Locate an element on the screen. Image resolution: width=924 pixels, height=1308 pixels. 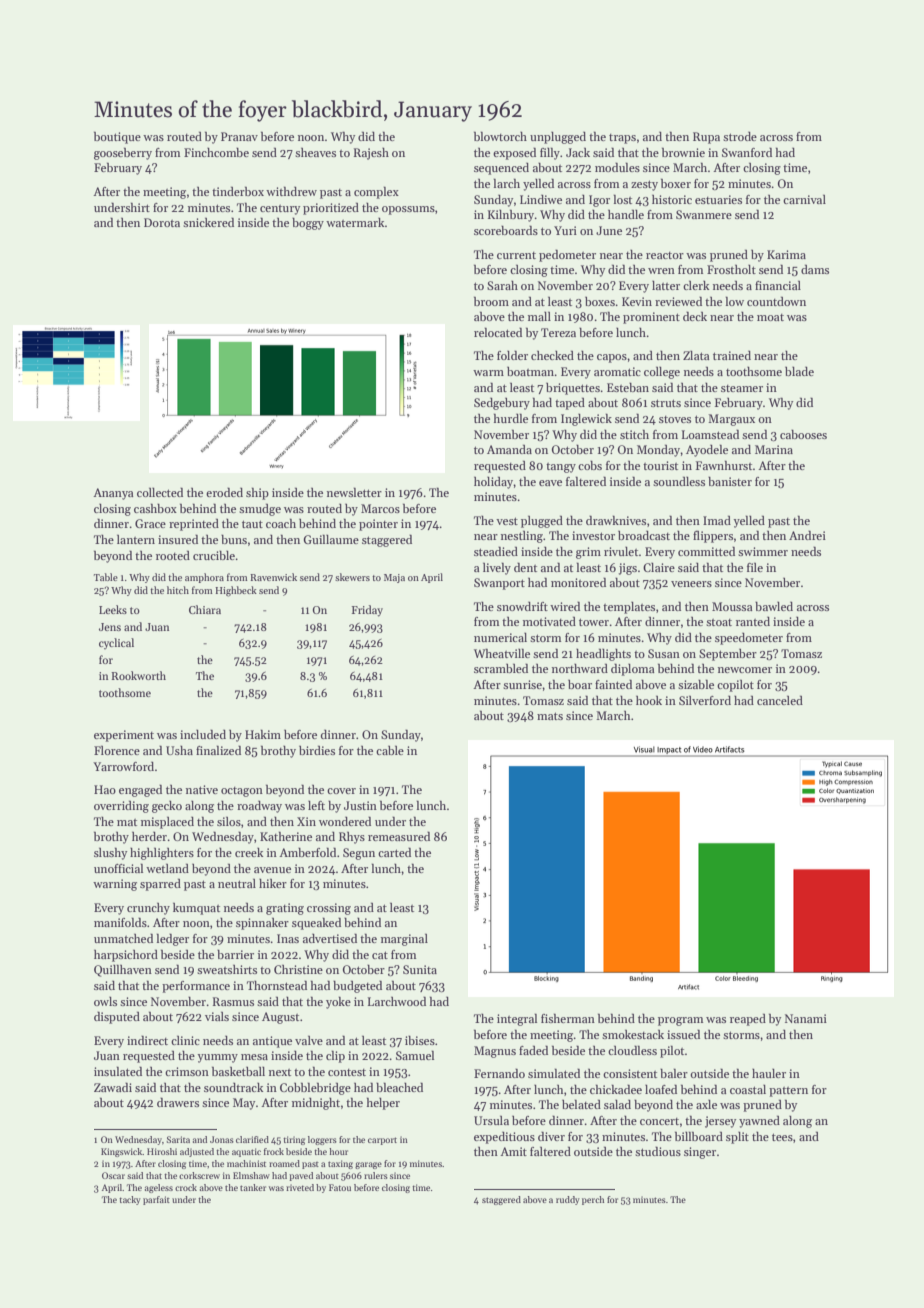
engaged is located at coordinates (140, 790).
